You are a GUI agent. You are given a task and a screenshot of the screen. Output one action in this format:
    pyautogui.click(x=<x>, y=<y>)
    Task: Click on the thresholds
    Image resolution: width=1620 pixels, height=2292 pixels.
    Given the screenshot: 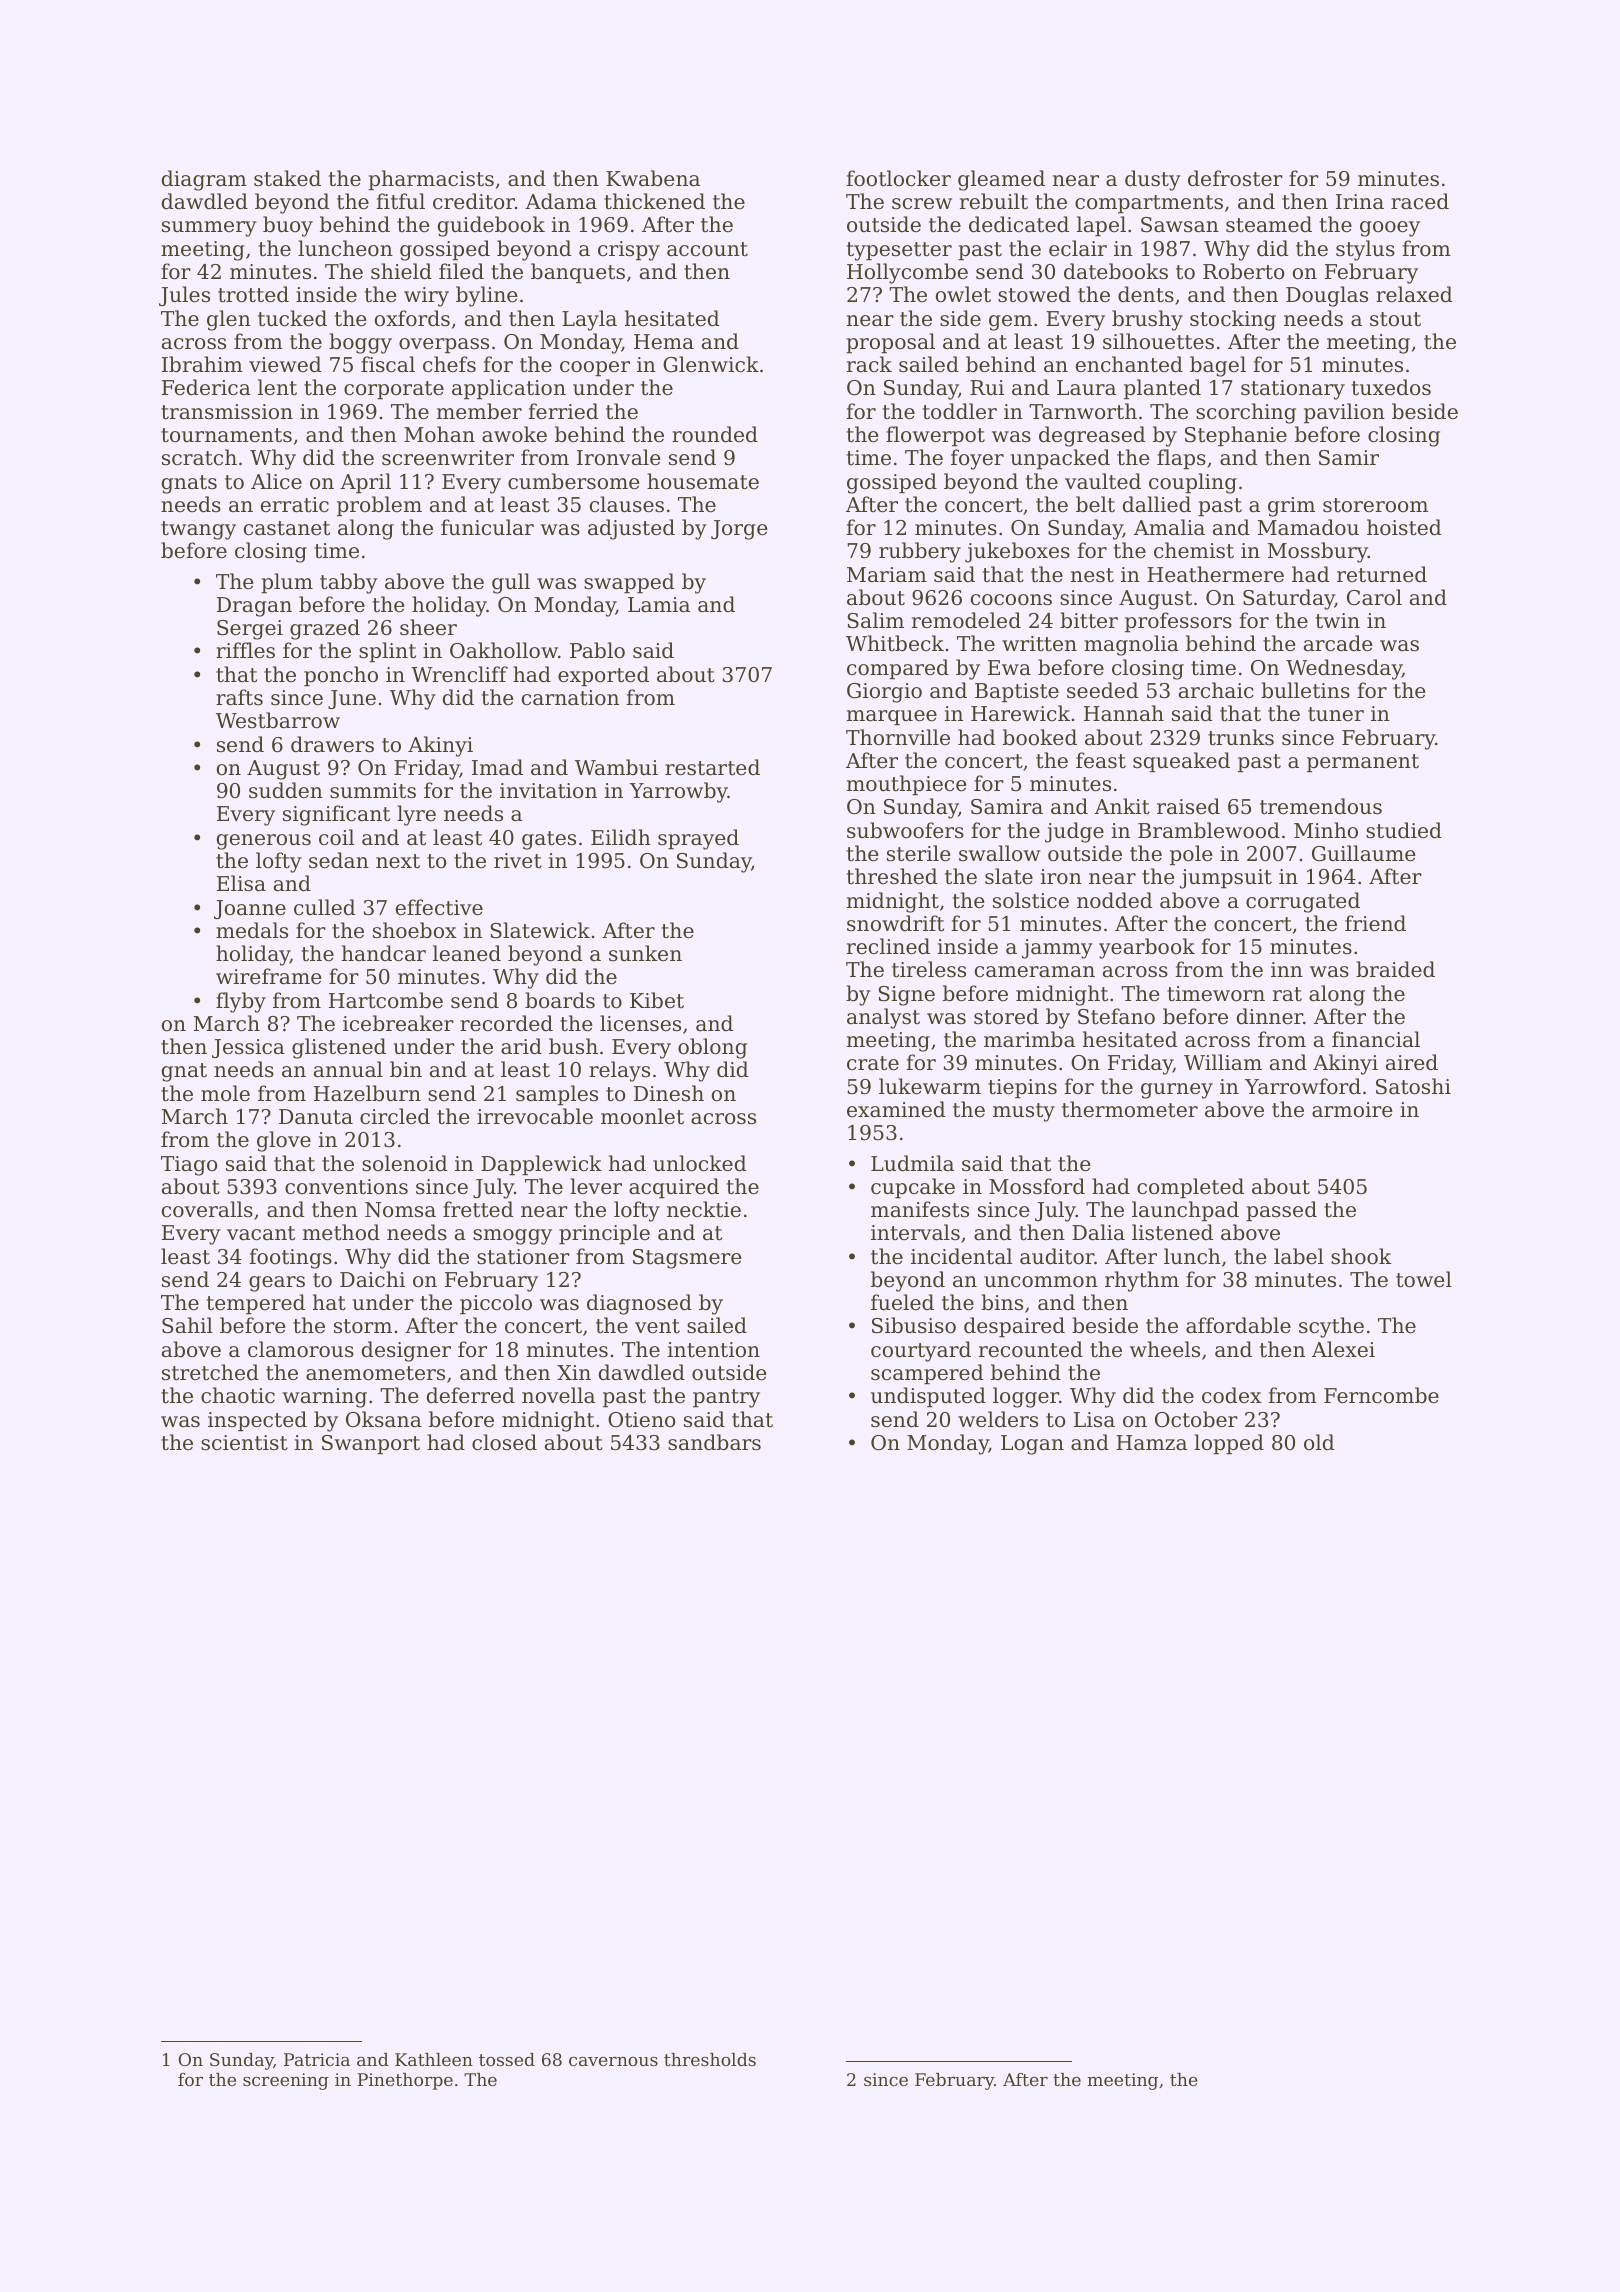 What is the action you would take?
    pyautogui.click(x=710, y=2059)
